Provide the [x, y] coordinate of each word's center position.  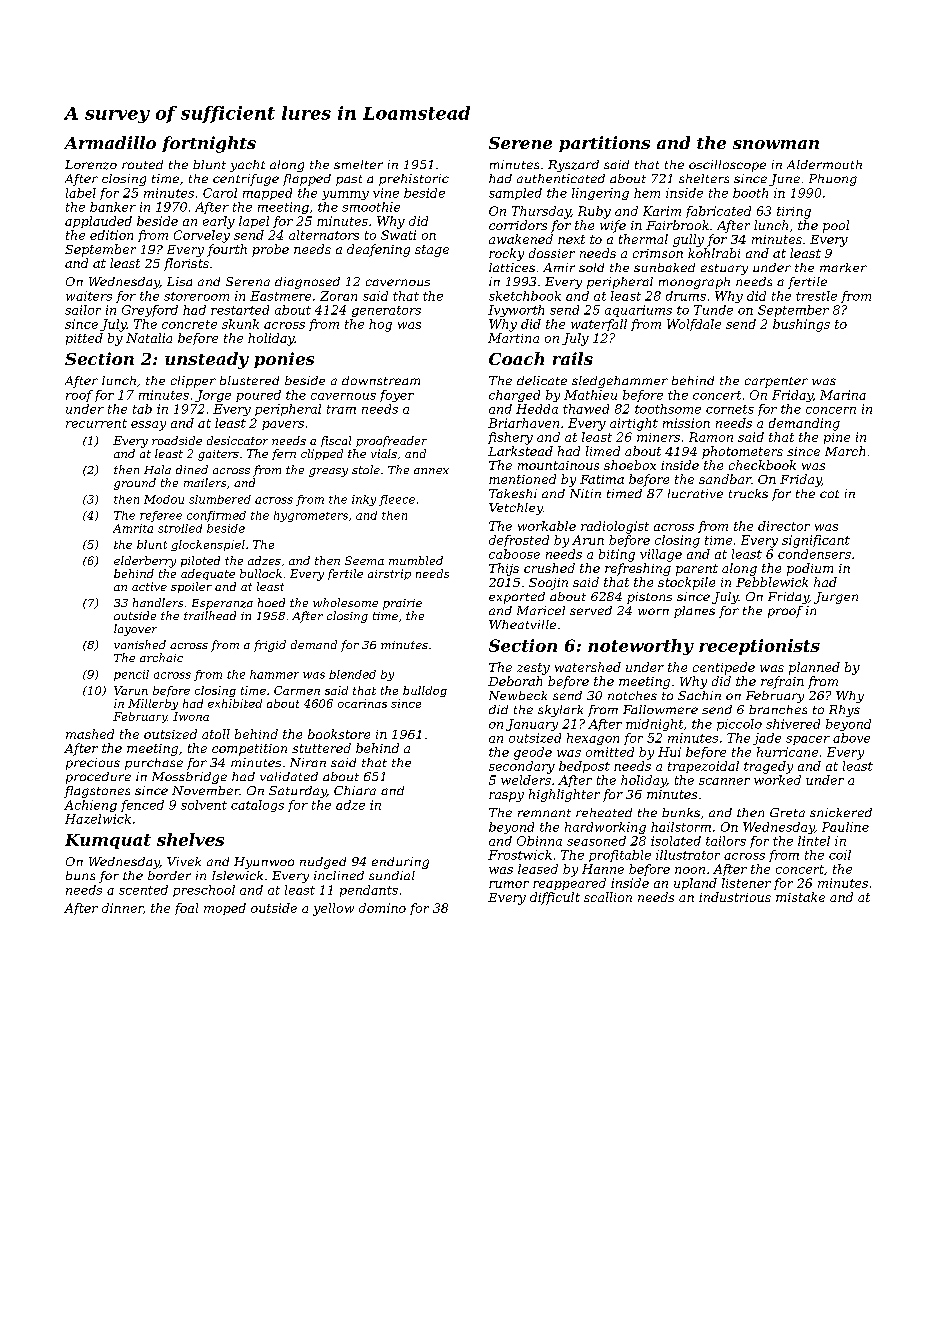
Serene [520, 143]
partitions [604, 144]
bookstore [339, 734]
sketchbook [525, 296]
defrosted [519, 541]
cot [829, 494]
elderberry [145, 562]
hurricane [787, 752]
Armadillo [110, 142]
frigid [270, 646]
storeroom [196, 296]
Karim [662, 211]
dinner [122, 908]
